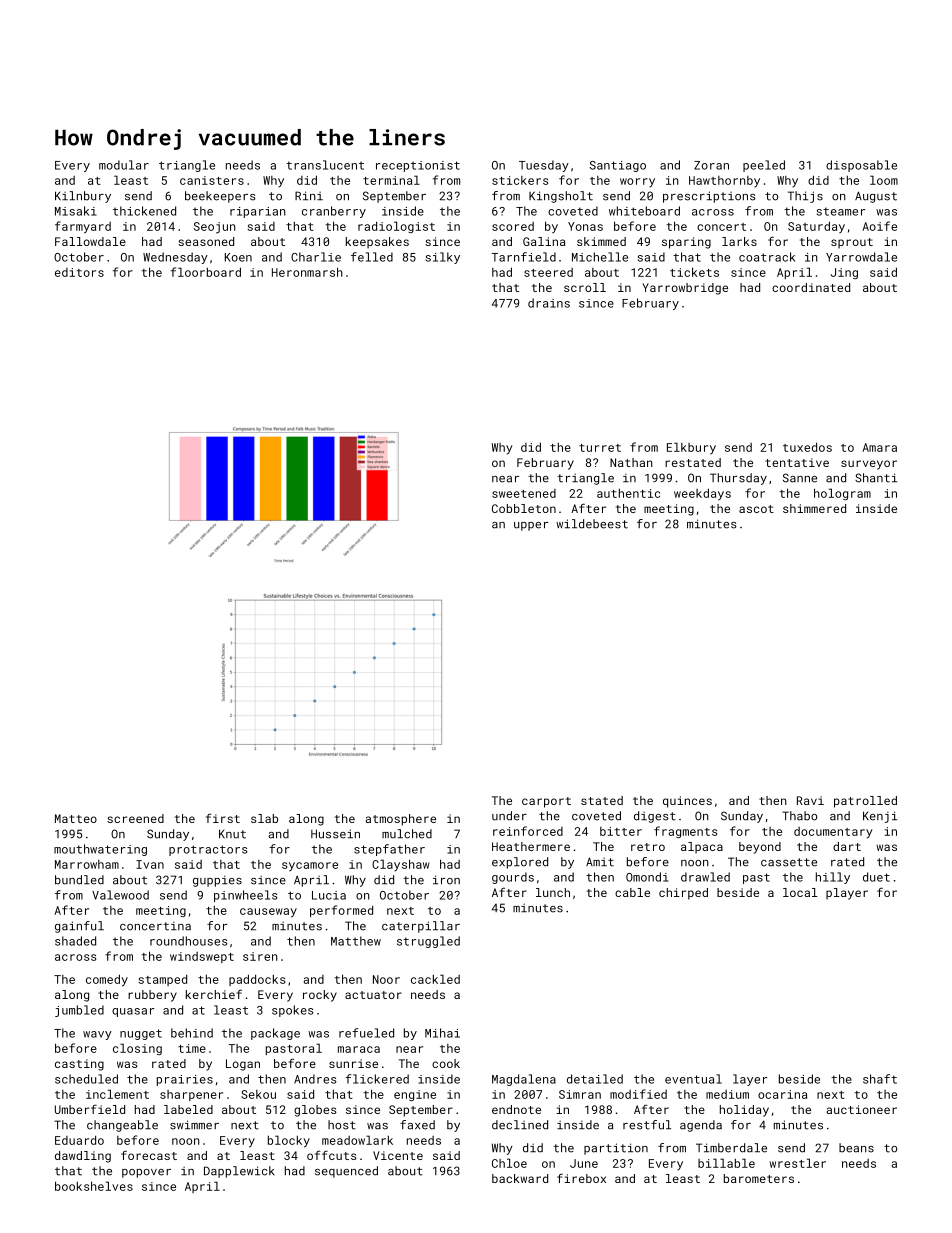 This screenshot has height=1233, width=952. I want to click on beyond, so click(760, 848).
